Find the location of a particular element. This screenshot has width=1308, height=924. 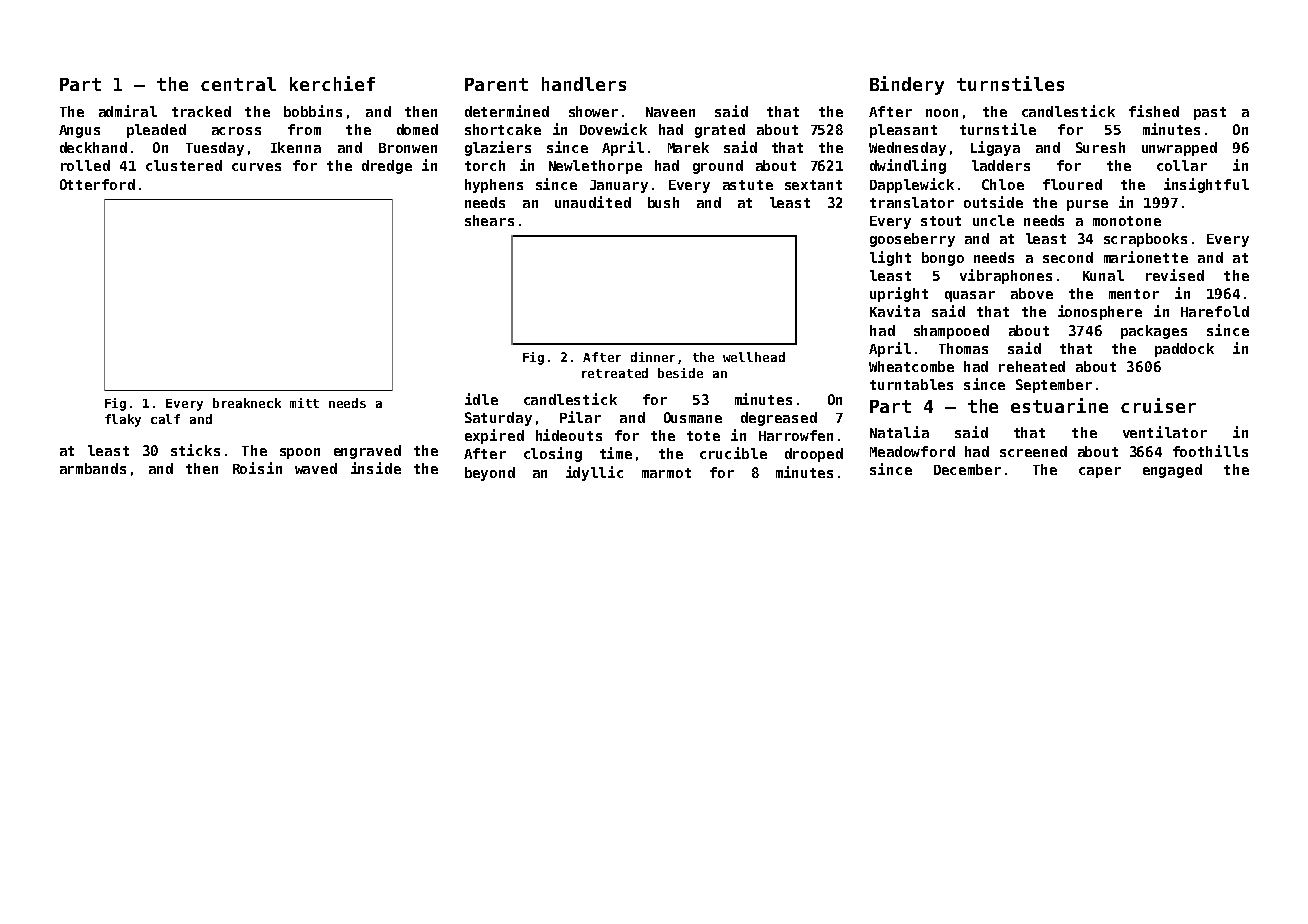

Roisin is located at coordinates (257, 468).
